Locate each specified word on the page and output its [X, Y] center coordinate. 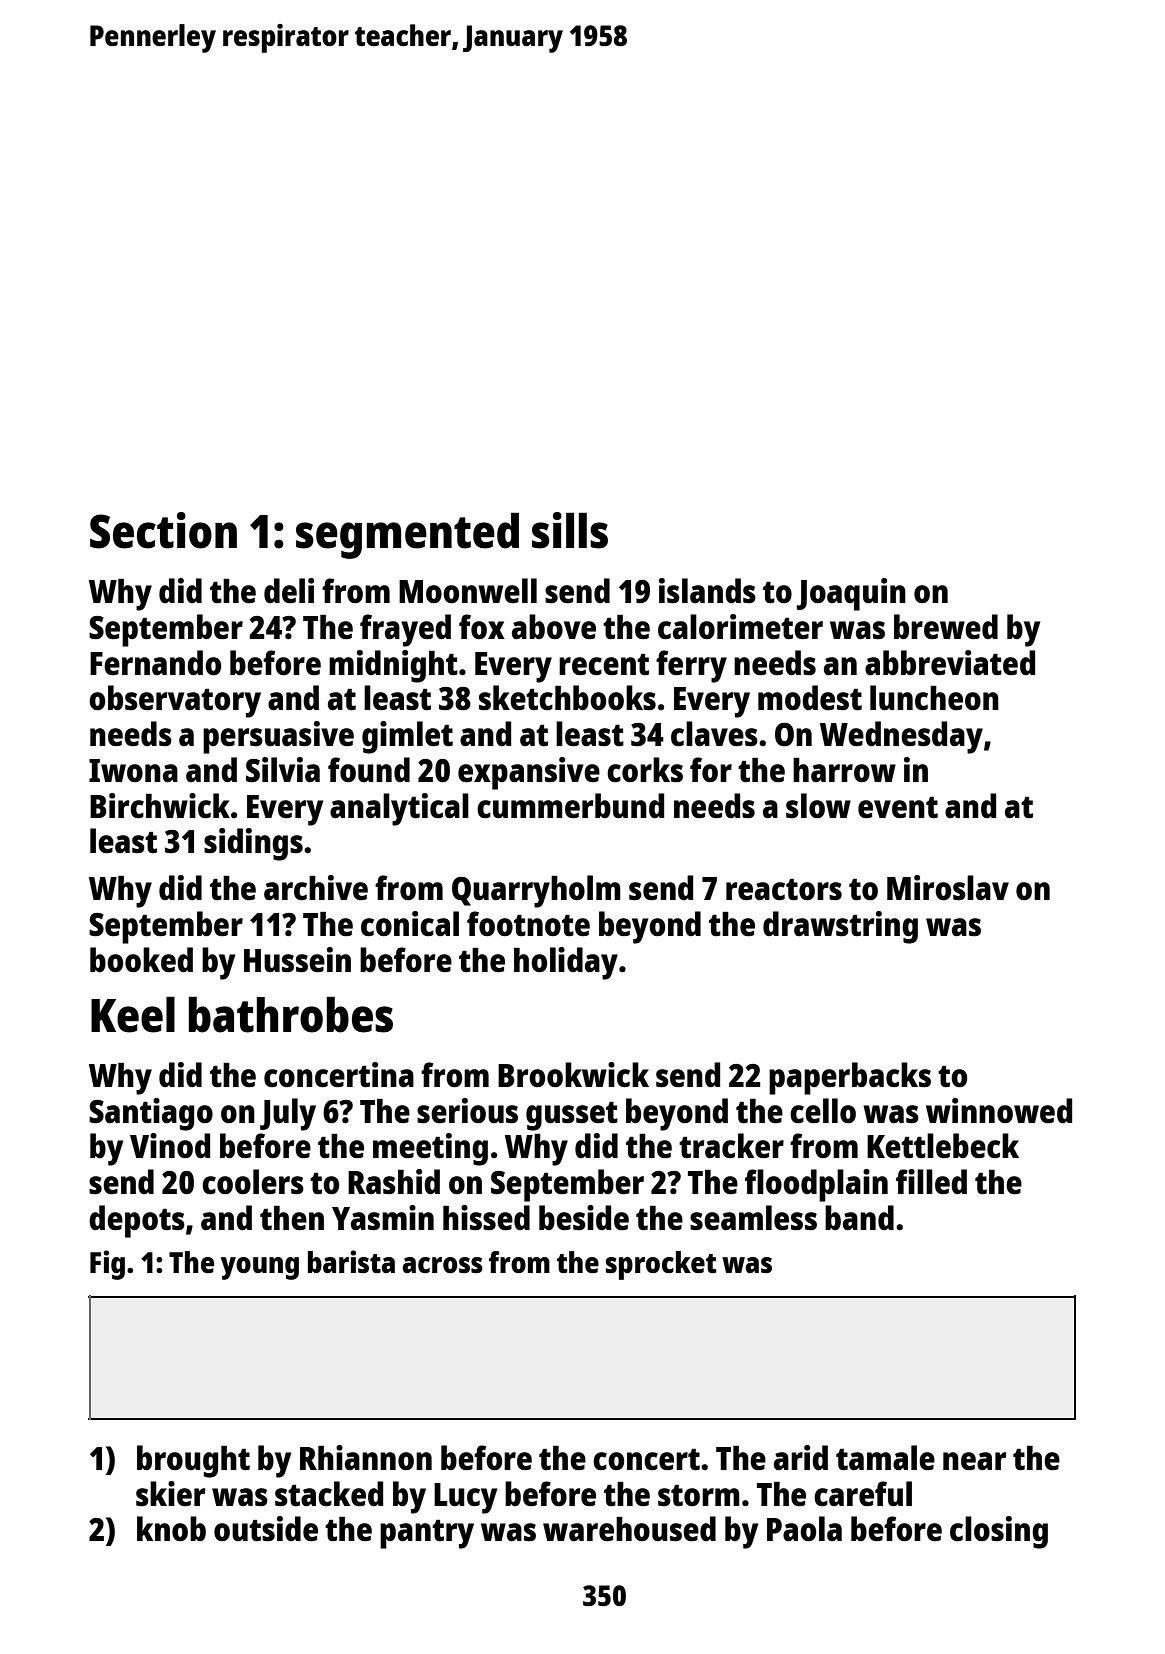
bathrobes [291, 1014]
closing [999, 1532]
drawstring [840, 927]
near [975, 1461]
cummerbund [570, 806]
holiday [566, 963]
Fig [107, 1265]
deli [289, 591]
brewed [946, 627]
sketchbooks [567, 698]
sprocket [661, 1265]
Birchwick [160, 806]
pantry [427, 1534]
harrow [844, 770]
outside [266, 1529]
